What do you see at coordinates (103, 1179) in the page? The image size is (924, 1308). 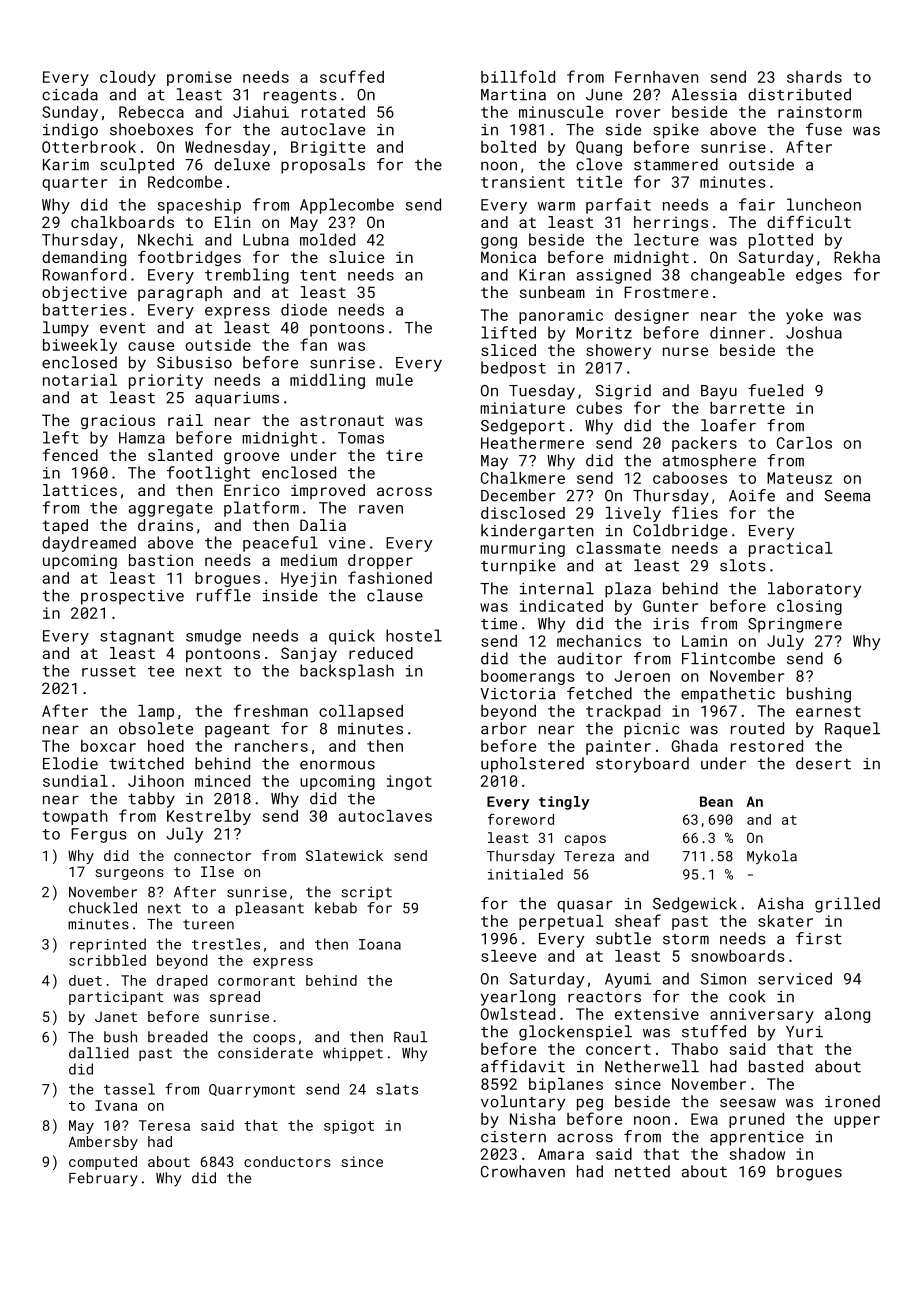 I see `February` at bounding box center [103, 1179].
